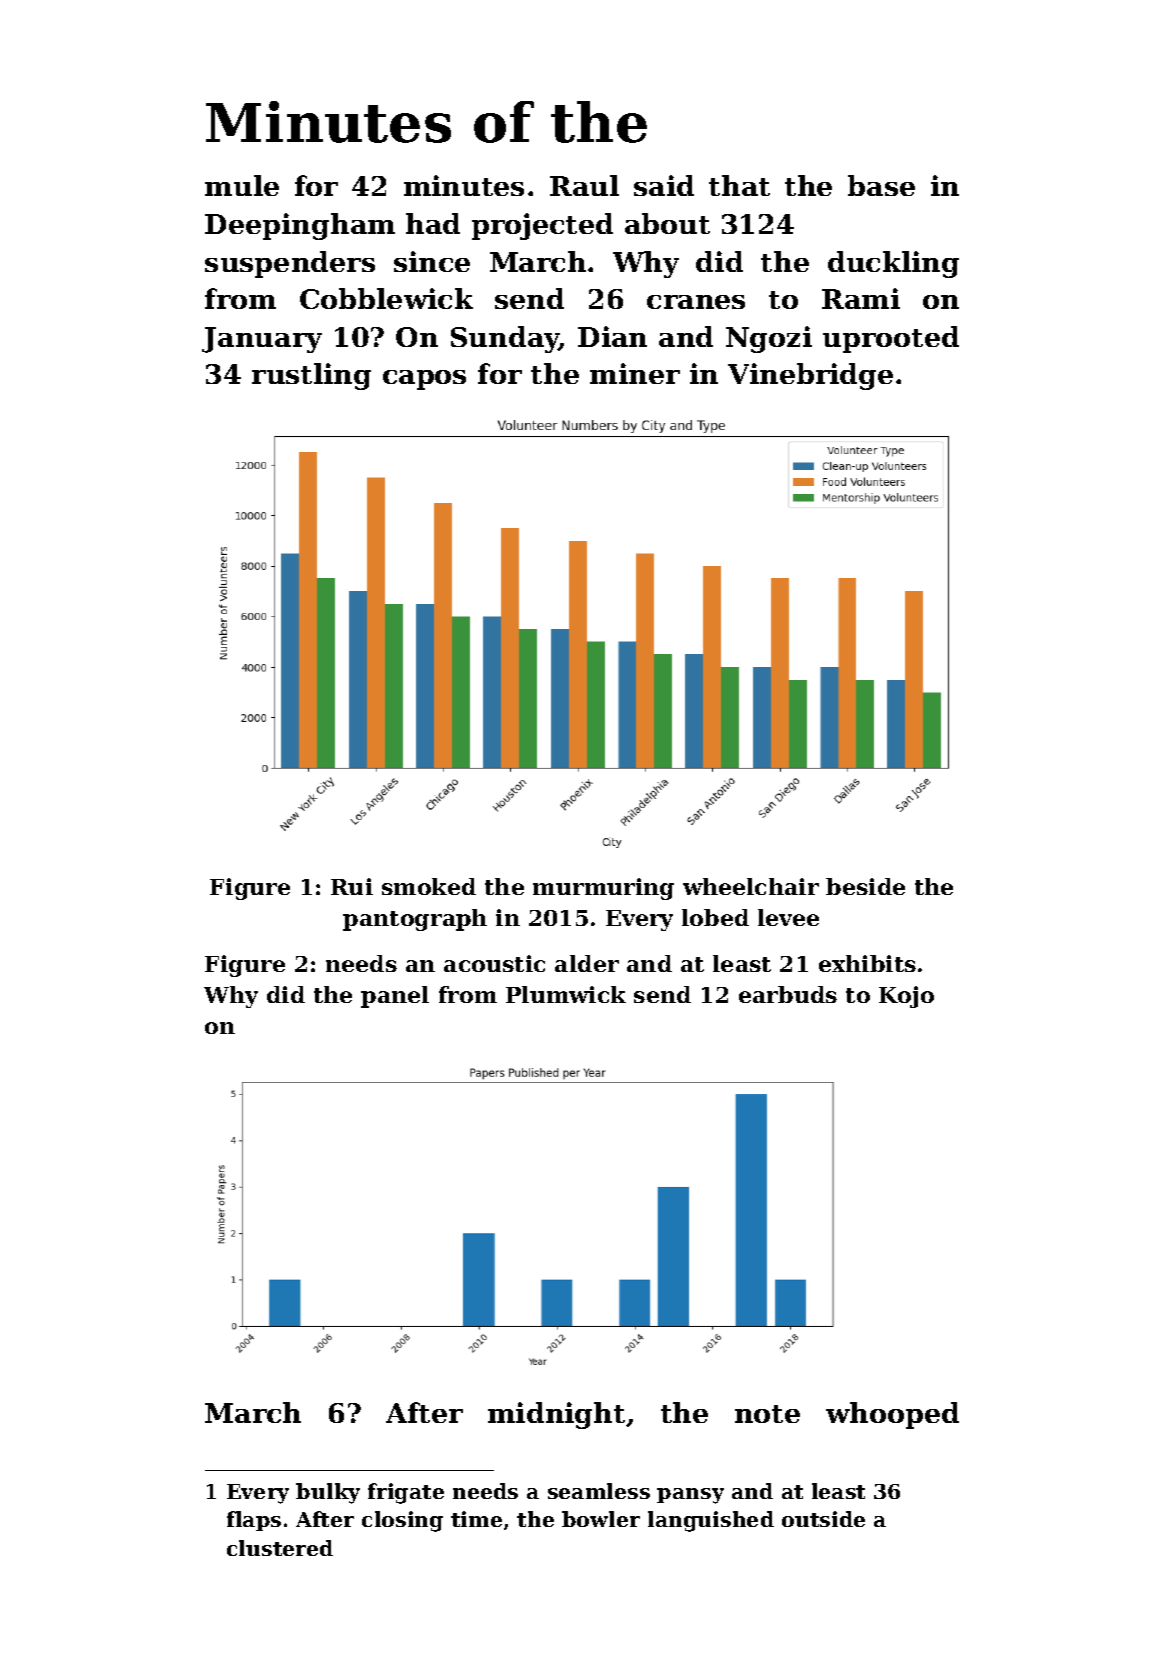  Describe the element at coordinates (810, 376) in the page. I see `Vinebridge` at that location.
